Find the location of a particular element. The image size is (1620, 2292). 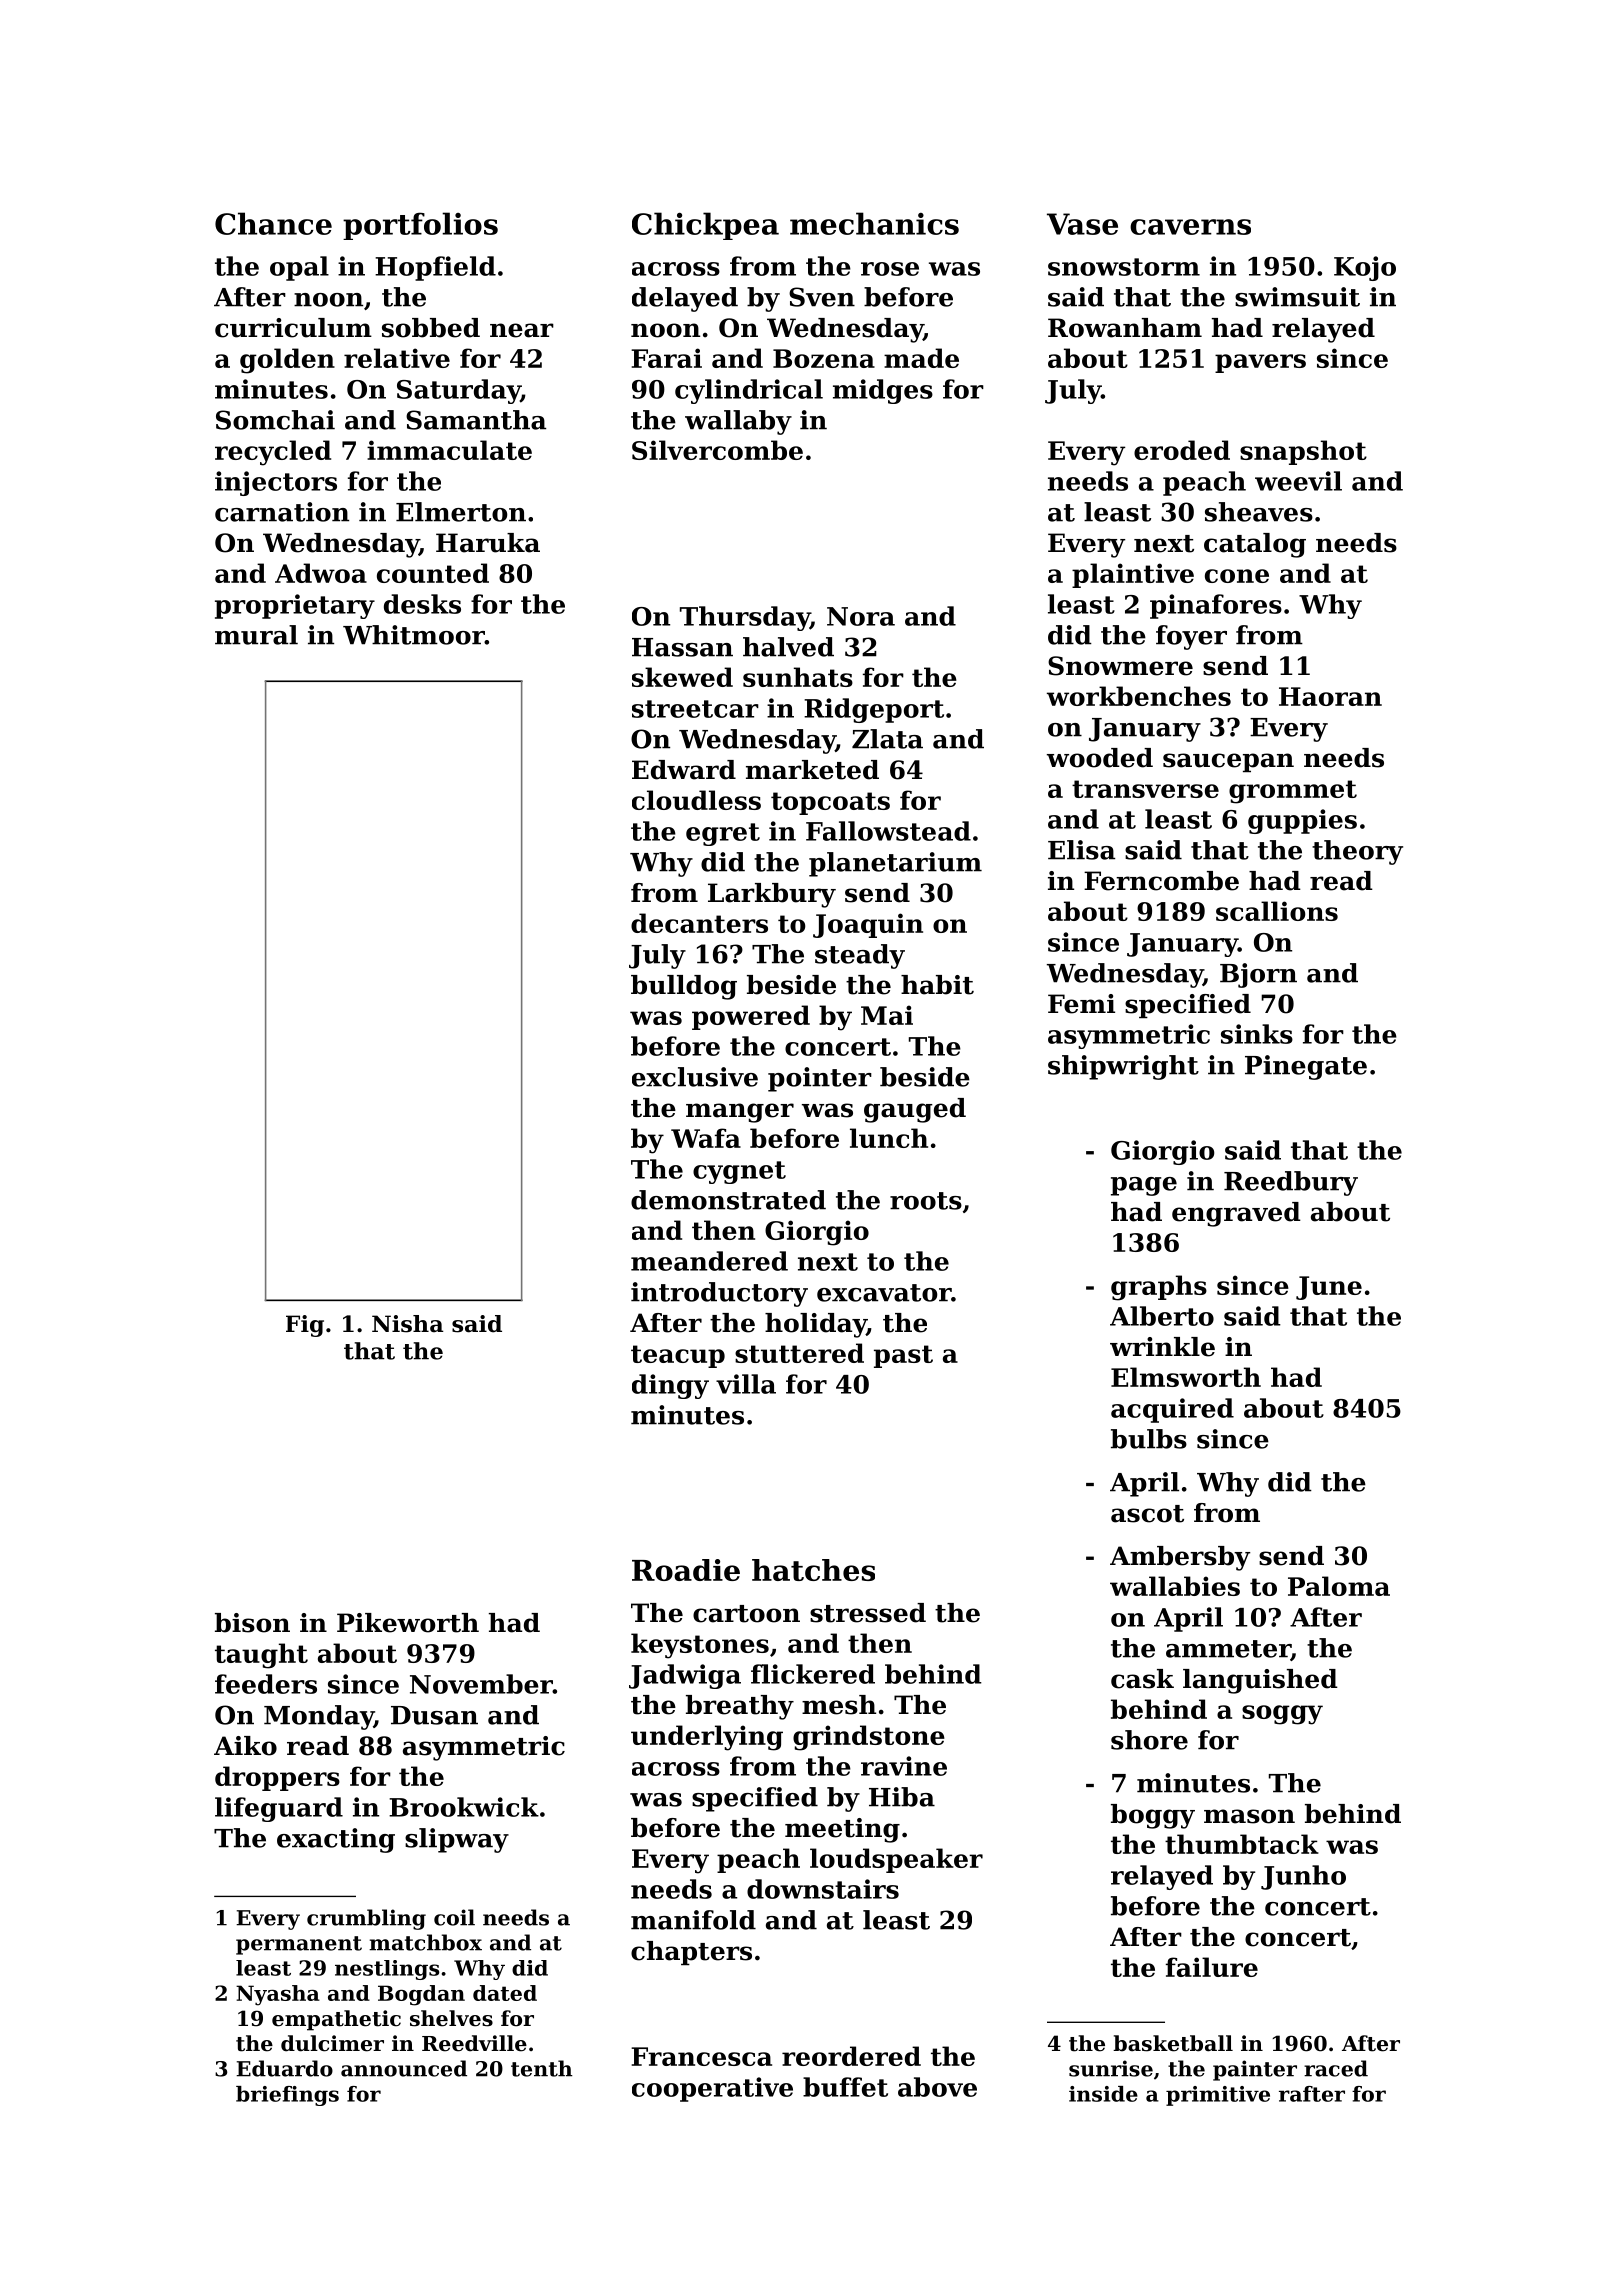

Bjorn is located at coordinates (1258, 975).
